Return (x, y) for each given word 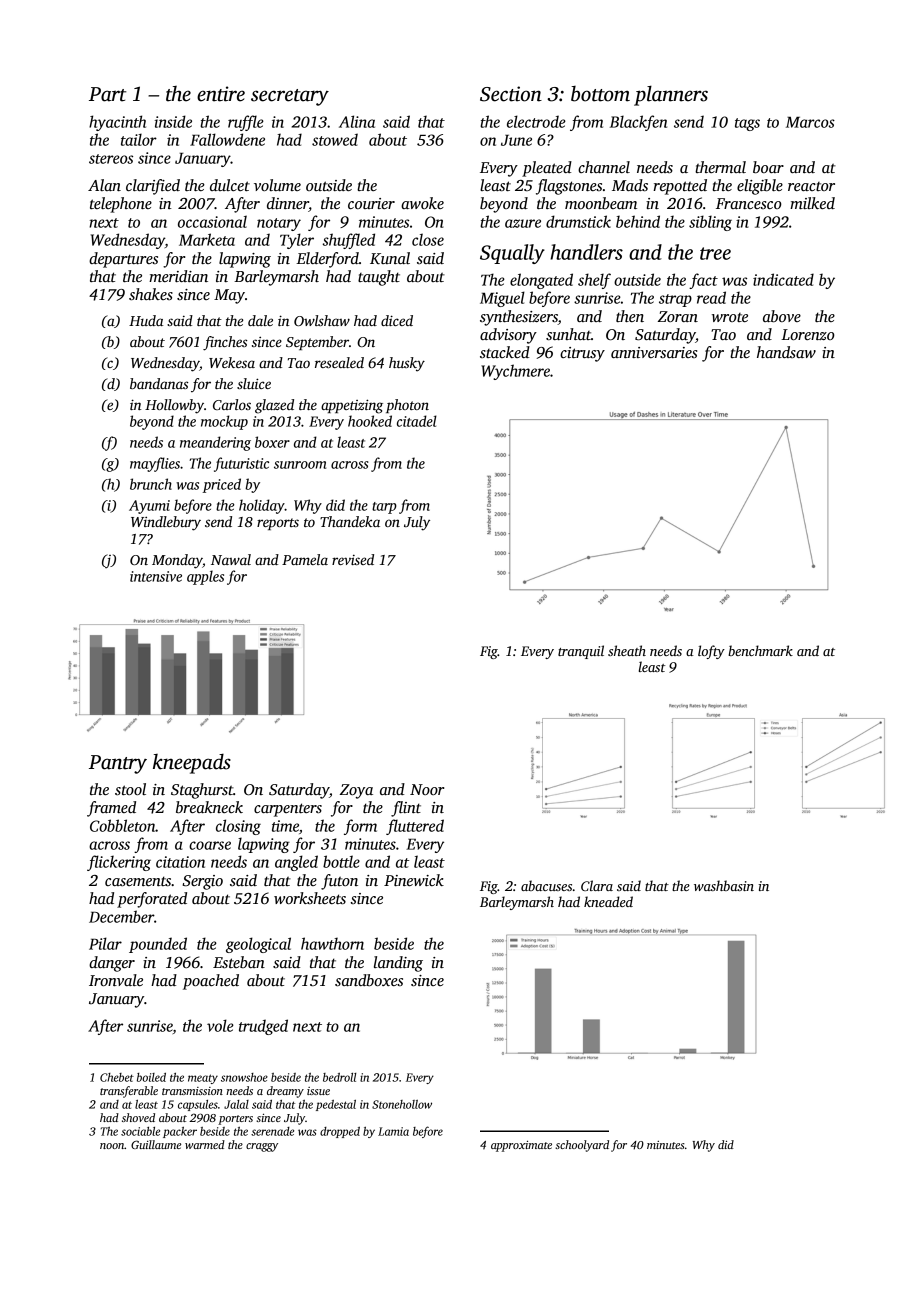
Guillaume (156, 1144)
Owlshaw (322, 320)
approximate (521, 1146)
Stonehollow (402, 1104)
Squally (512, 254)
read (711, 297)
